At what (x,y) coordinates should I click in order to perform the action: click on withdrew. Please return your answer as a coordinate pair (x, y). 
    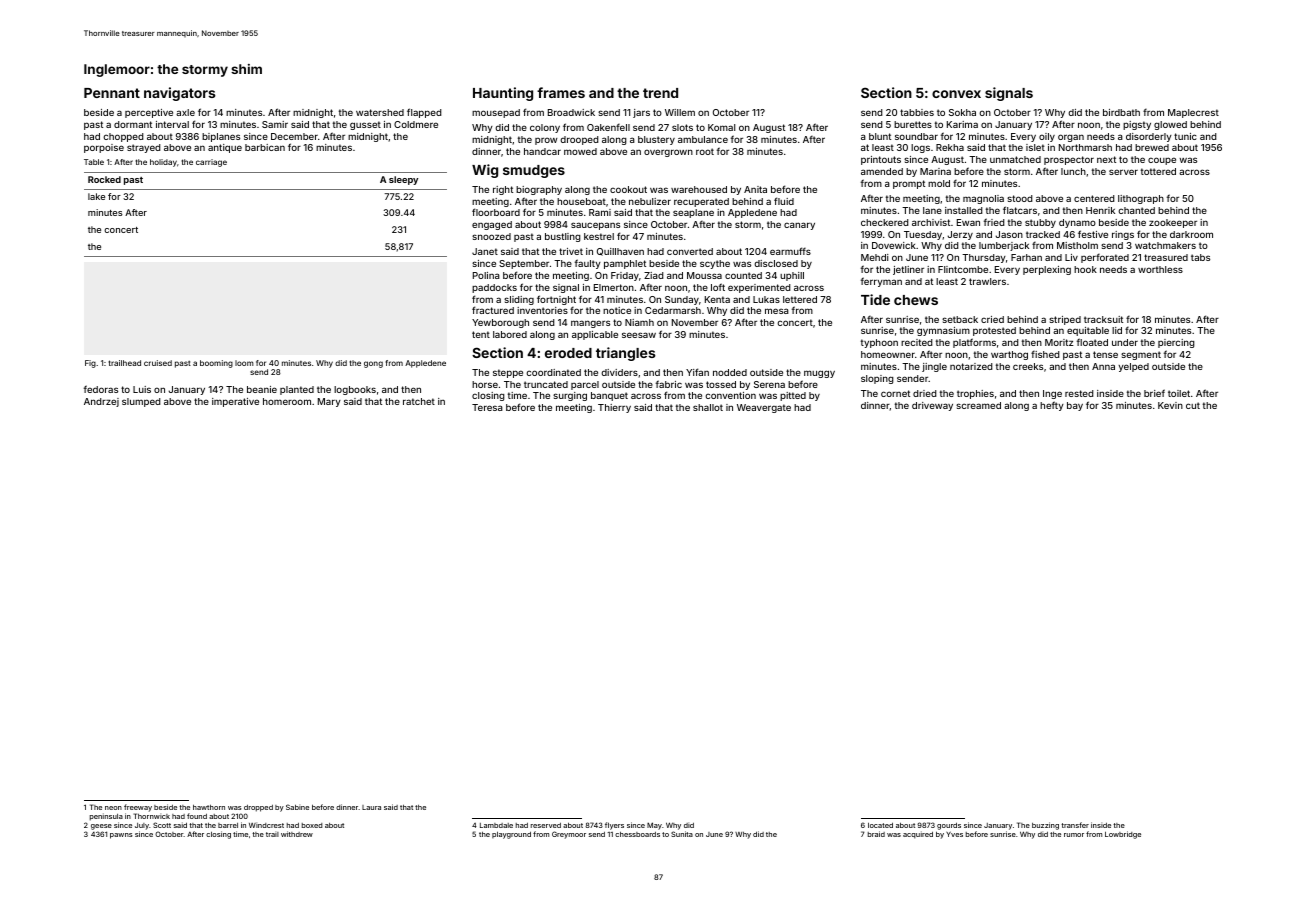
    Looking at the image, I should click on (297, 834).
